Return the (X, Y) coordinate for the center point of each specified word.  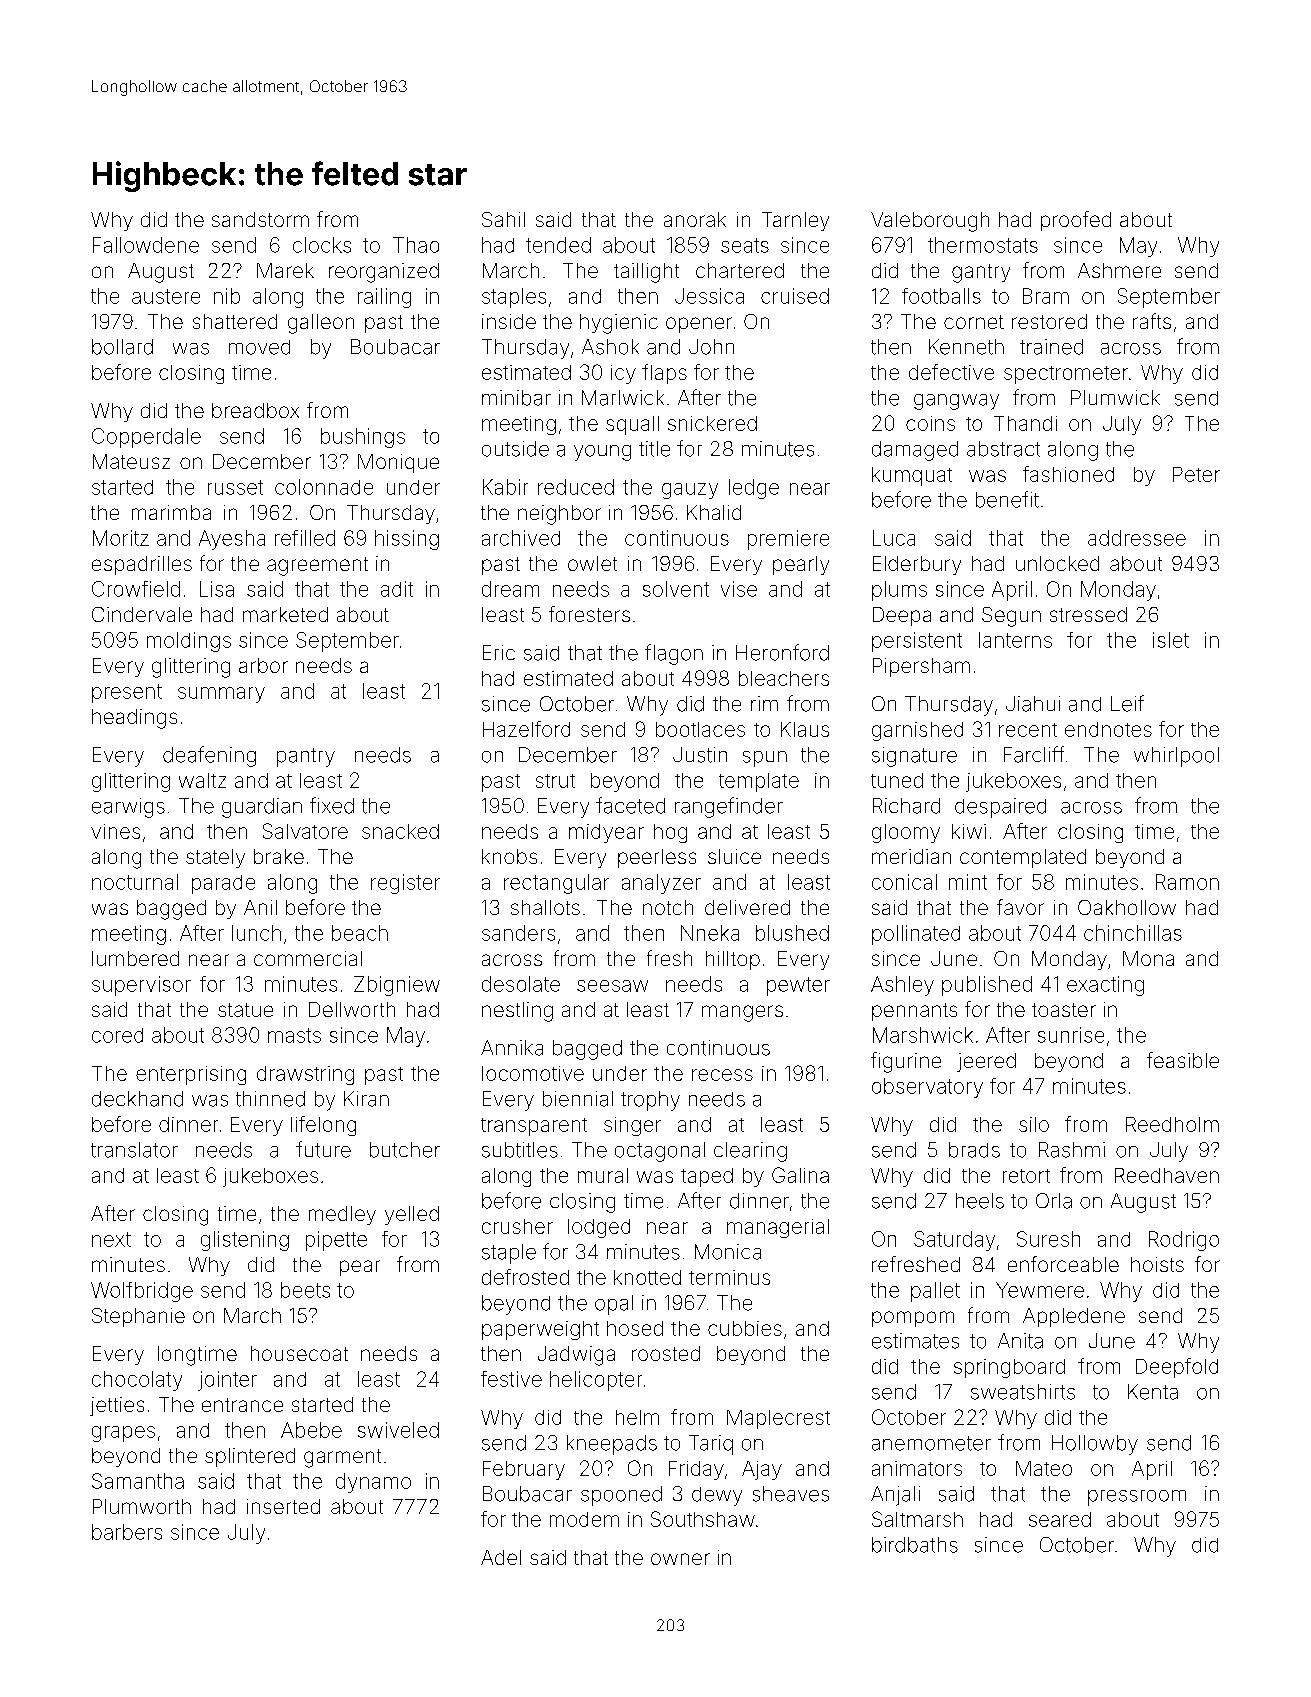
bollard (122, 347)
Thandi (1025, 423)
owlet (592, 563)
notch (668, 907)
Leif (1127, 703)
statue (245, 1010)
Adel (501, 1557)
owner (680, 1559)
